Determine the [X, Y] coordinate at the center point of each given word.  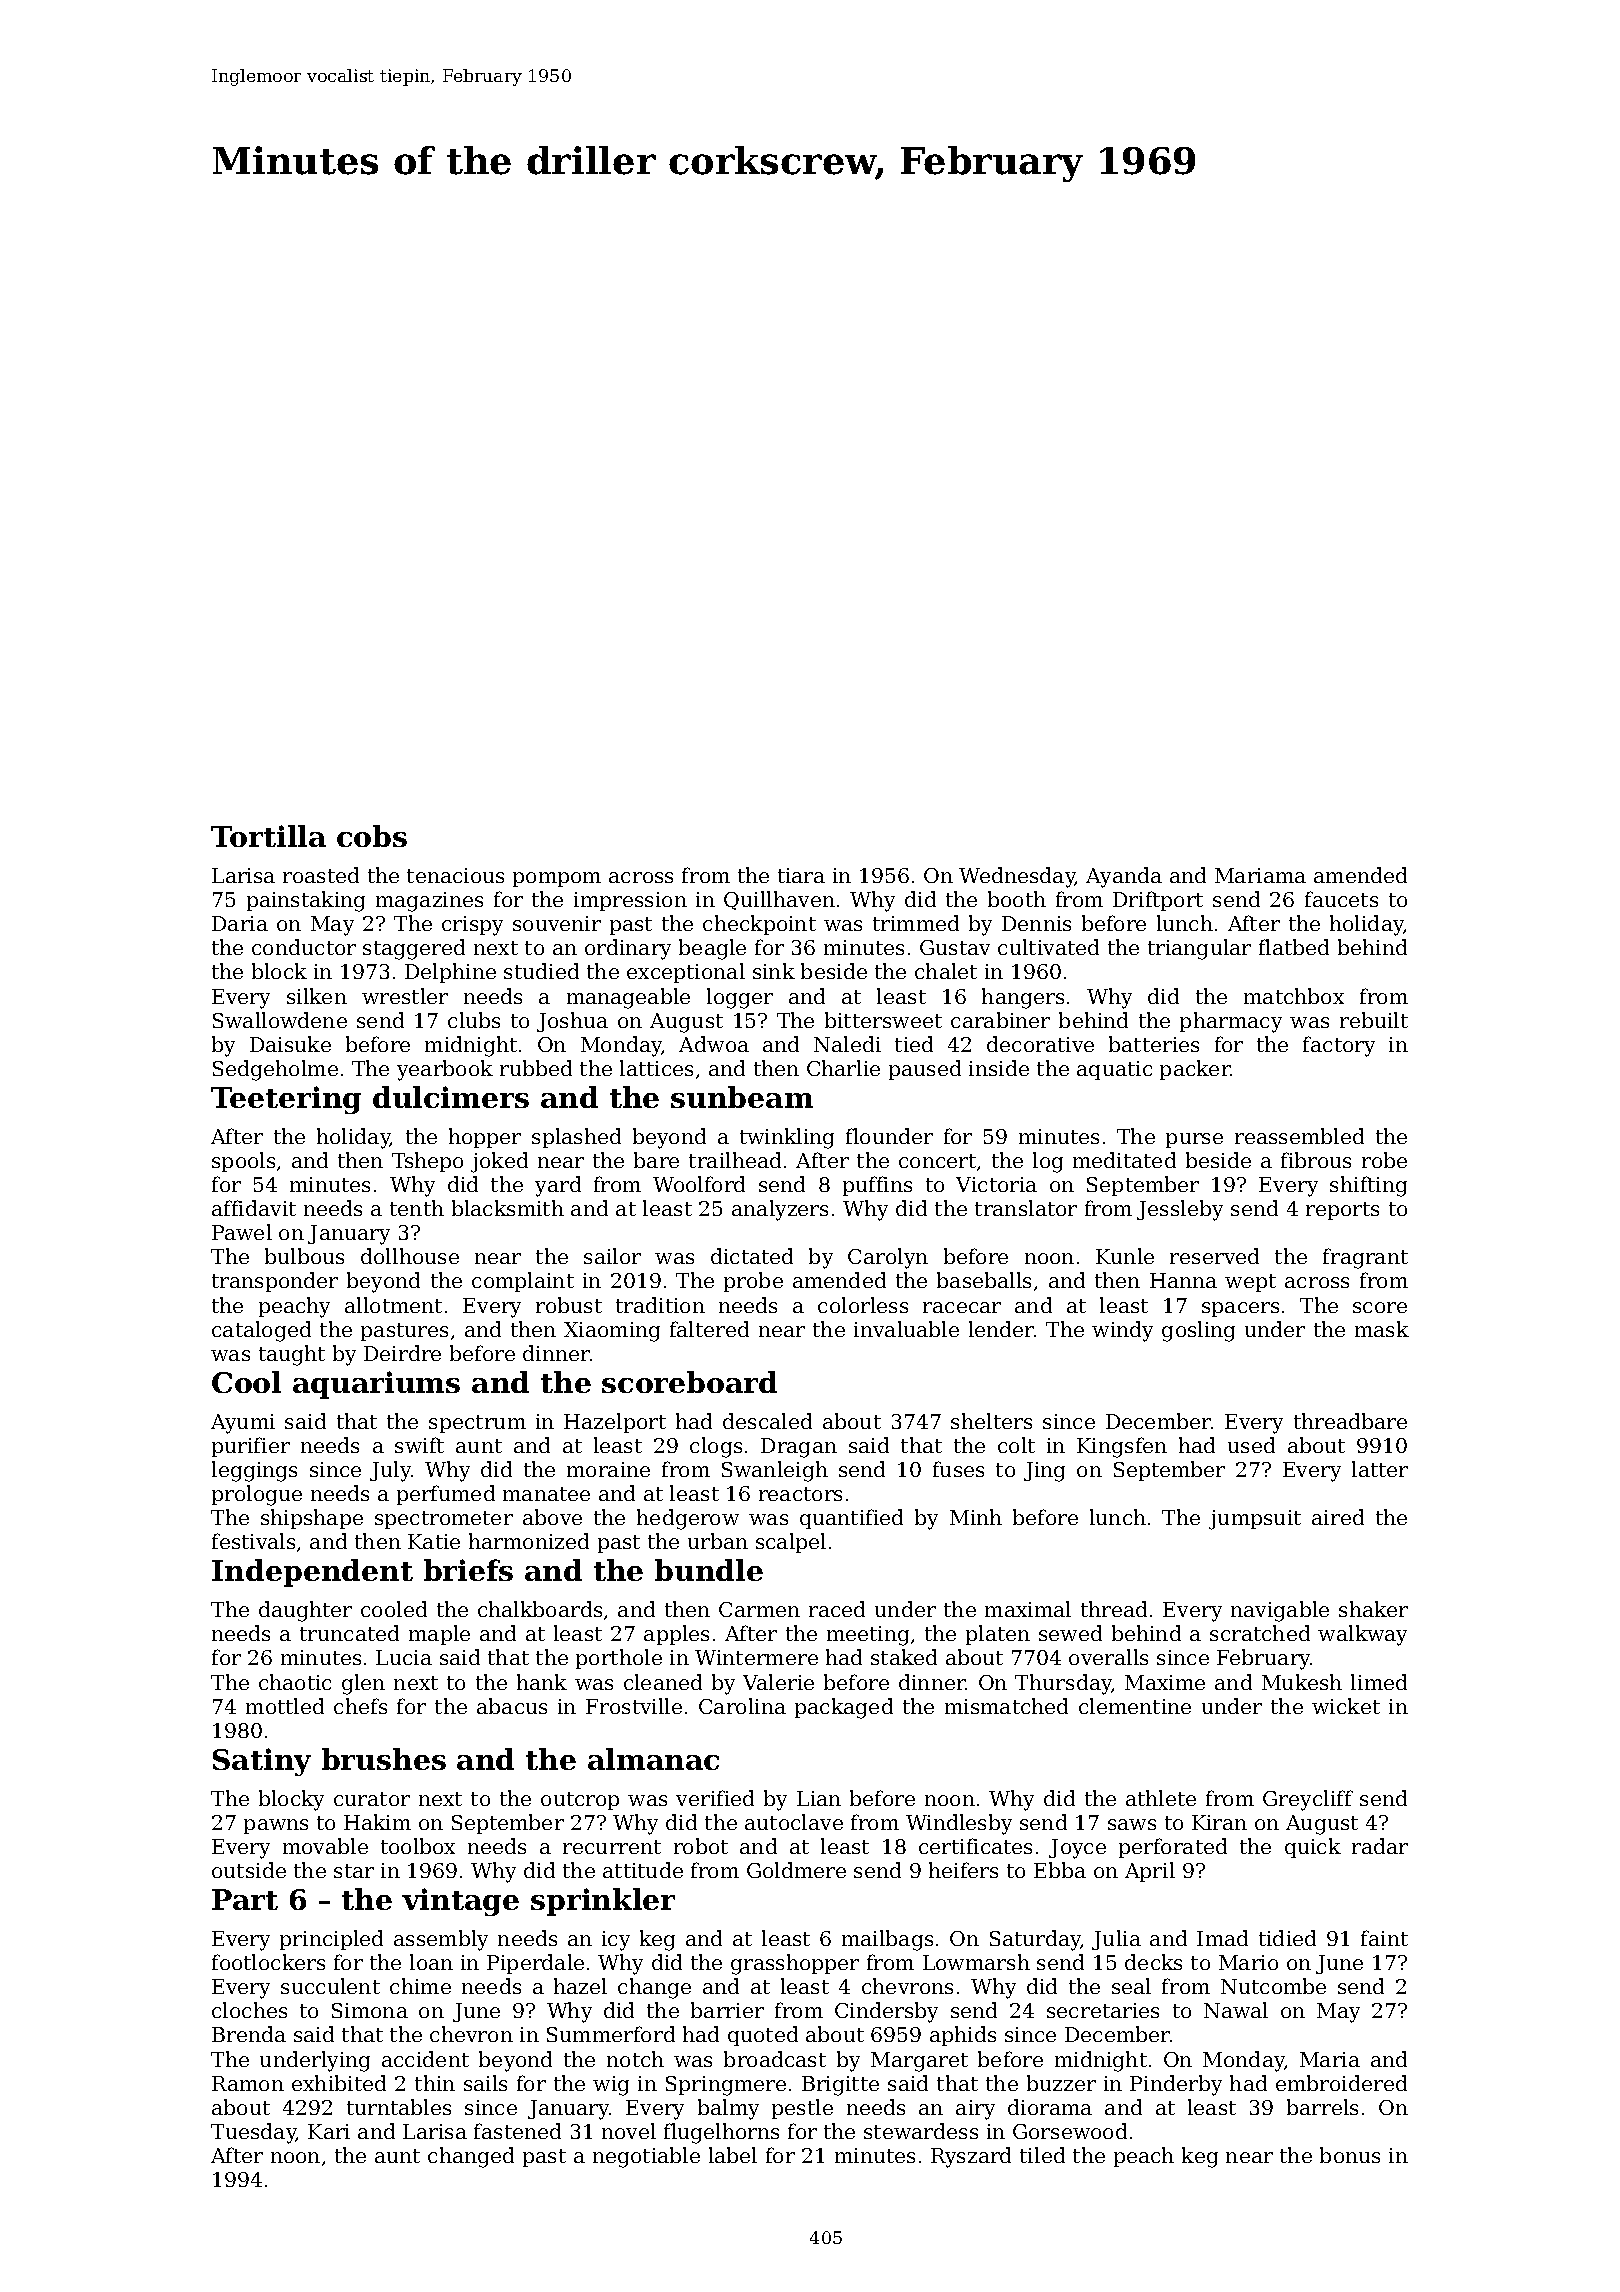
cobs [372, 836]
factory [1339, 1046]
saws [1132, 1824]
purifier [251, 1447]
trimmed [916, 923]
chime [420, 1986]
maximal [1028, 1609]
